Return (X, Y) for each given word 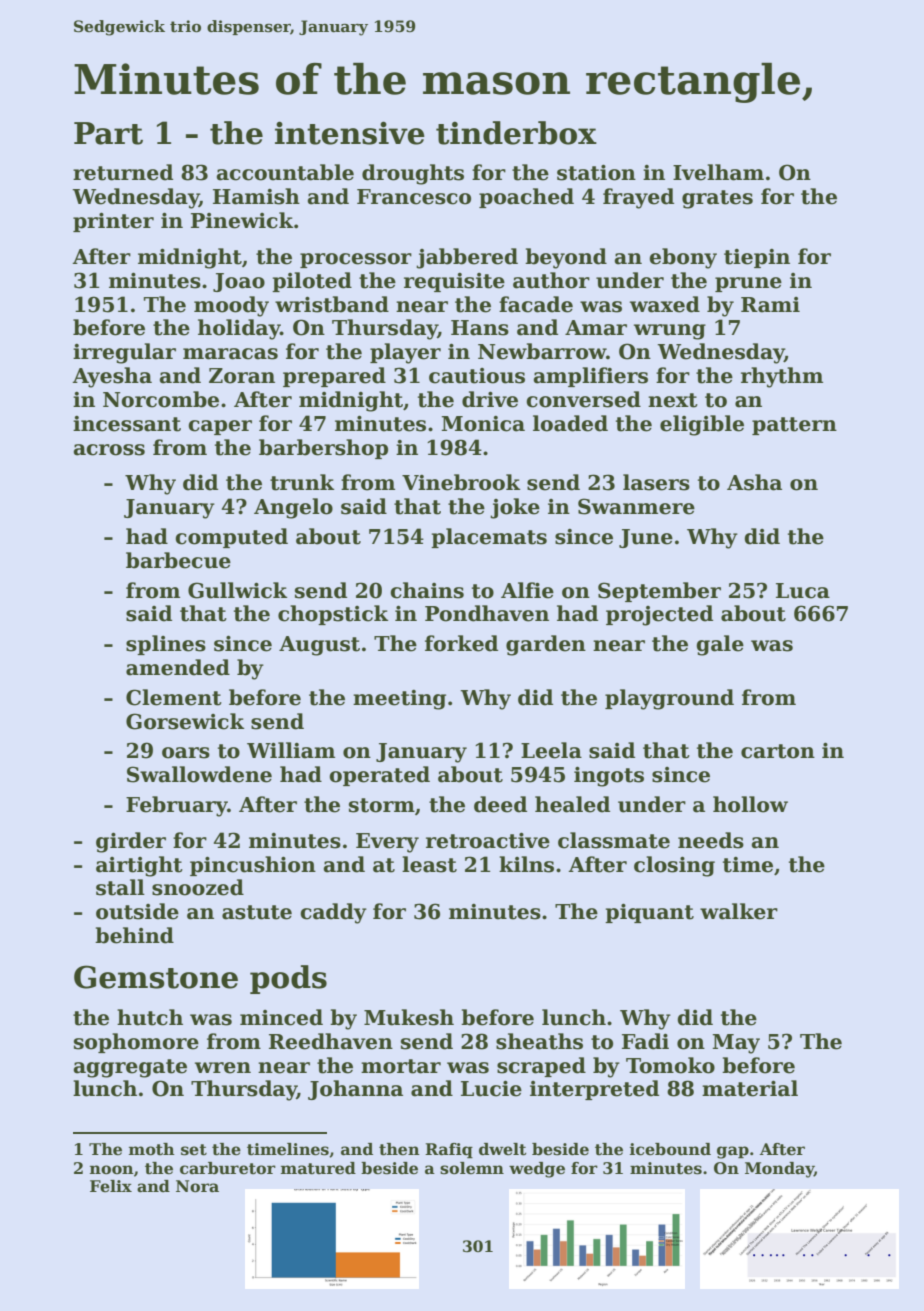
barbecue (178, 560)
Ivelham (718, 172)
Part (108, 133)
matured (318, 1168)
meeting (399, 700)
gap (733, 1152)
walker (739, 911)
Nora (197, 1186)
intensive (350, 133)
